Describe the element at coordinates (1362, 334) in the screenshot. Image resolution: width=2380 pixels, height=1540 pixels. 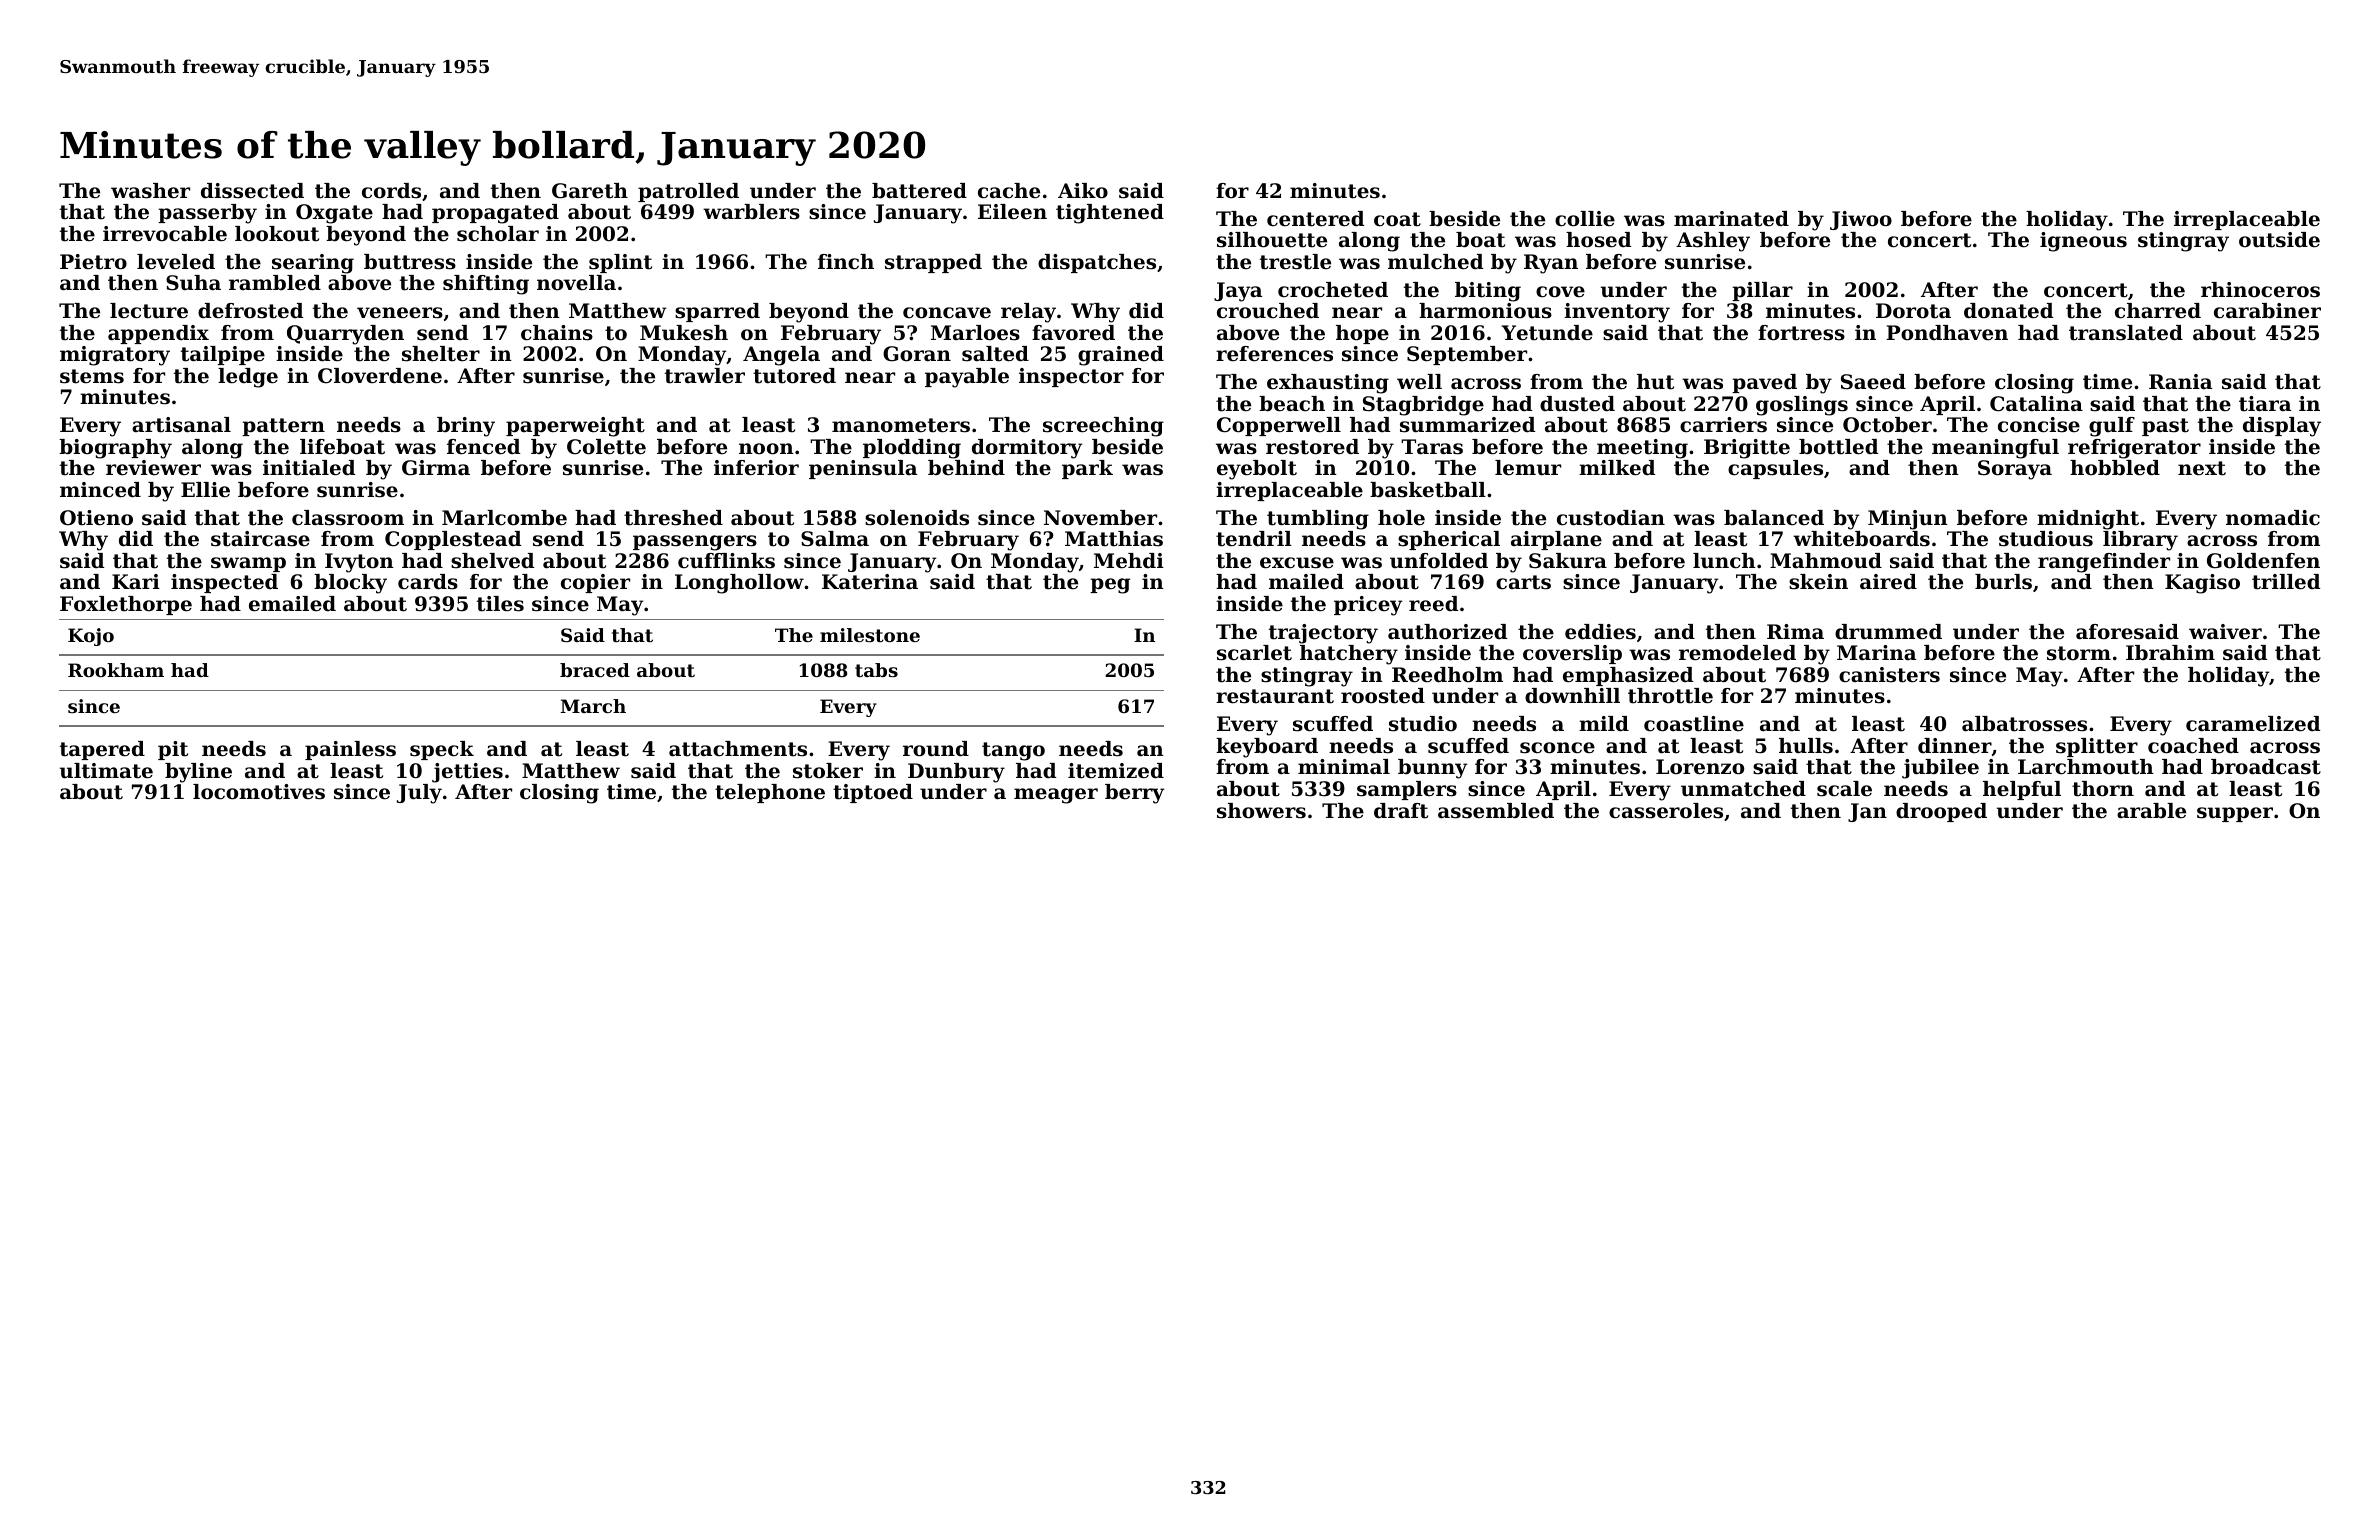
I see `hope` at that location.
